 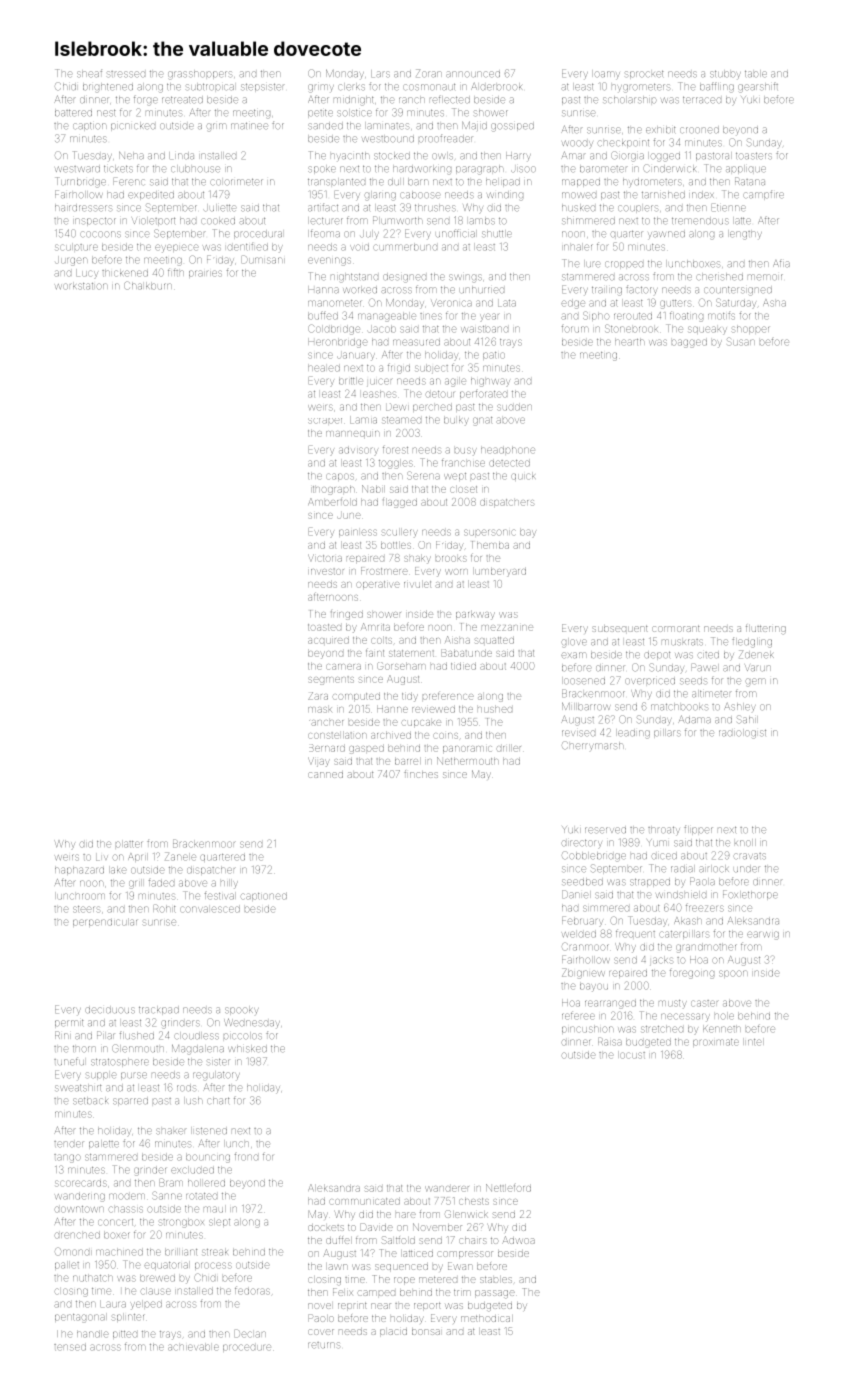 I want to click on hygrometers, so click(x=641, y=87).
